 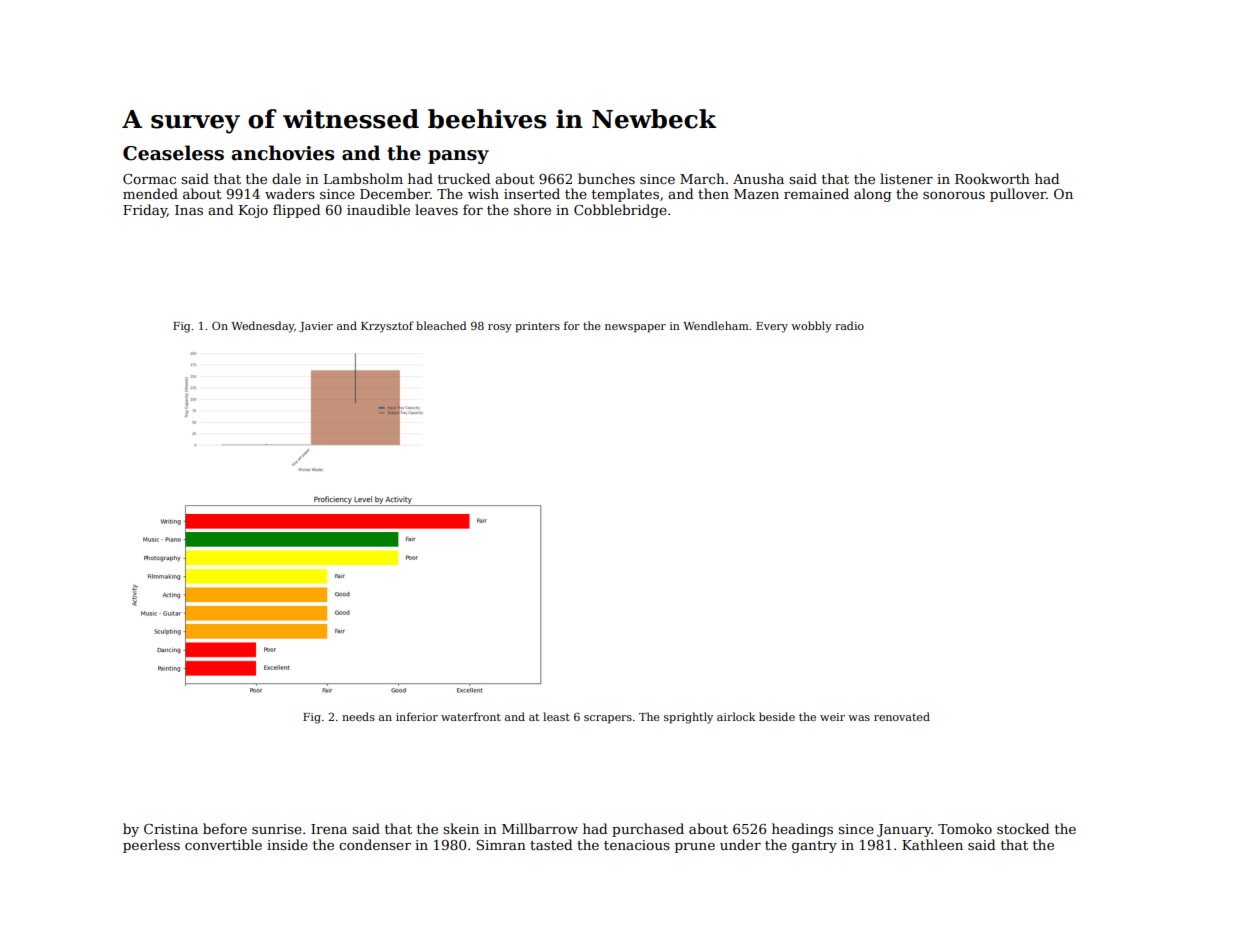 I want to click on weir, so click(x=832, y=717).
